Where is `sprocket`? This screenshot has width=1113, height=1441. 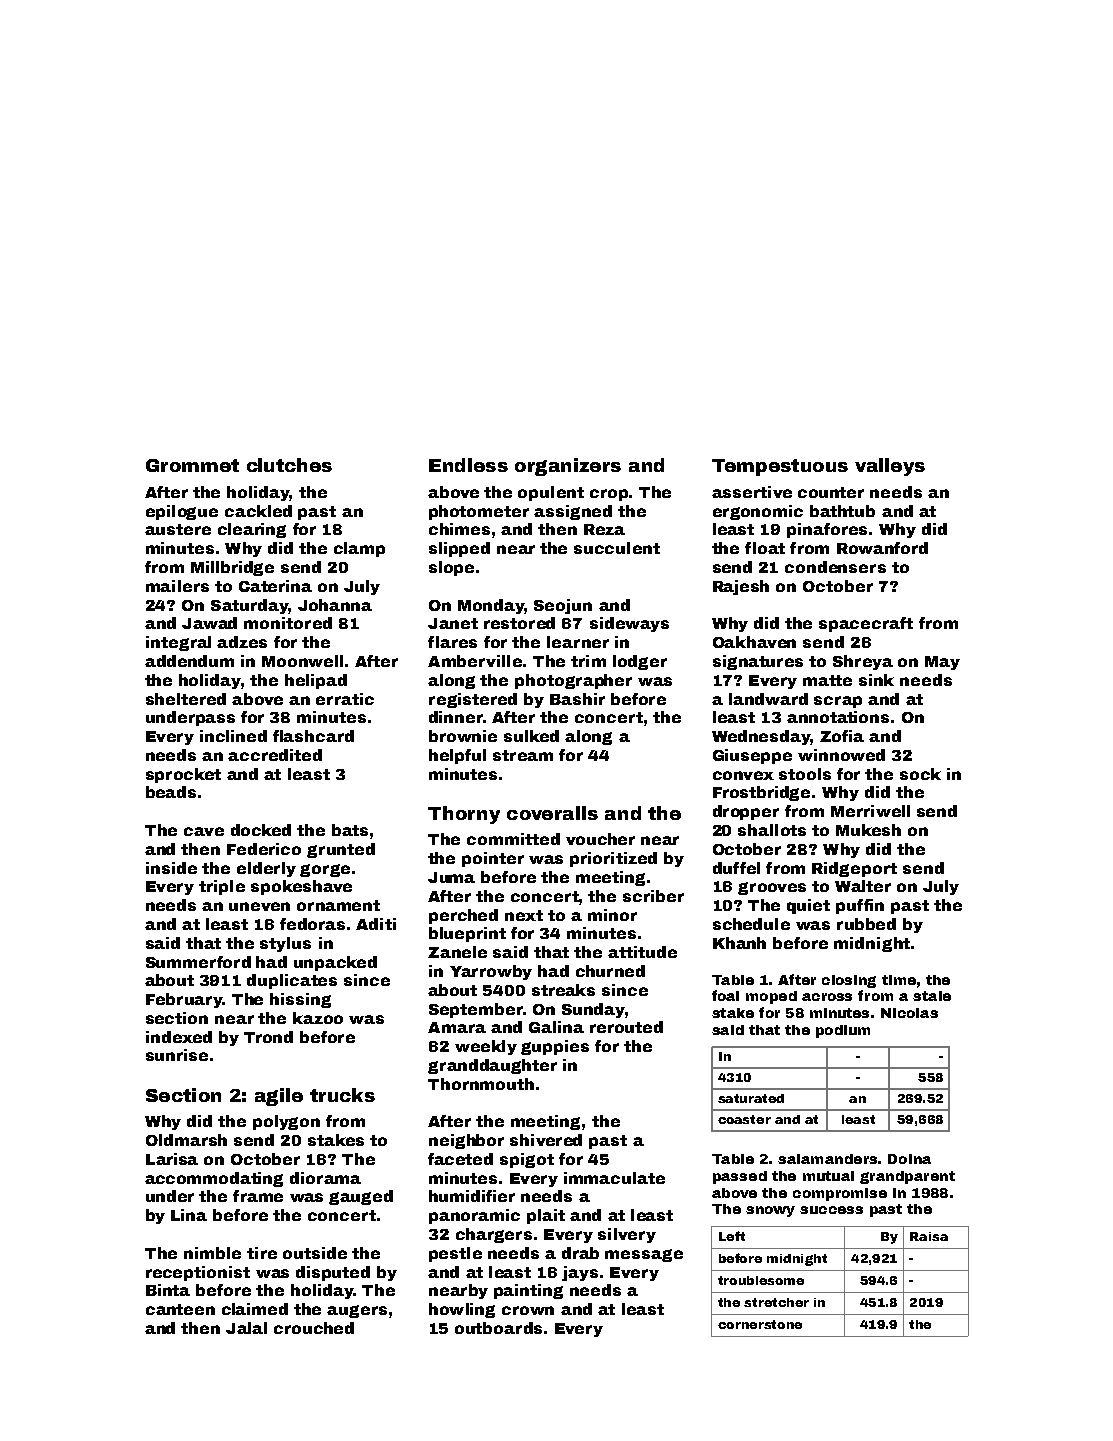
sprocket is located at coordinates (183, 775).
